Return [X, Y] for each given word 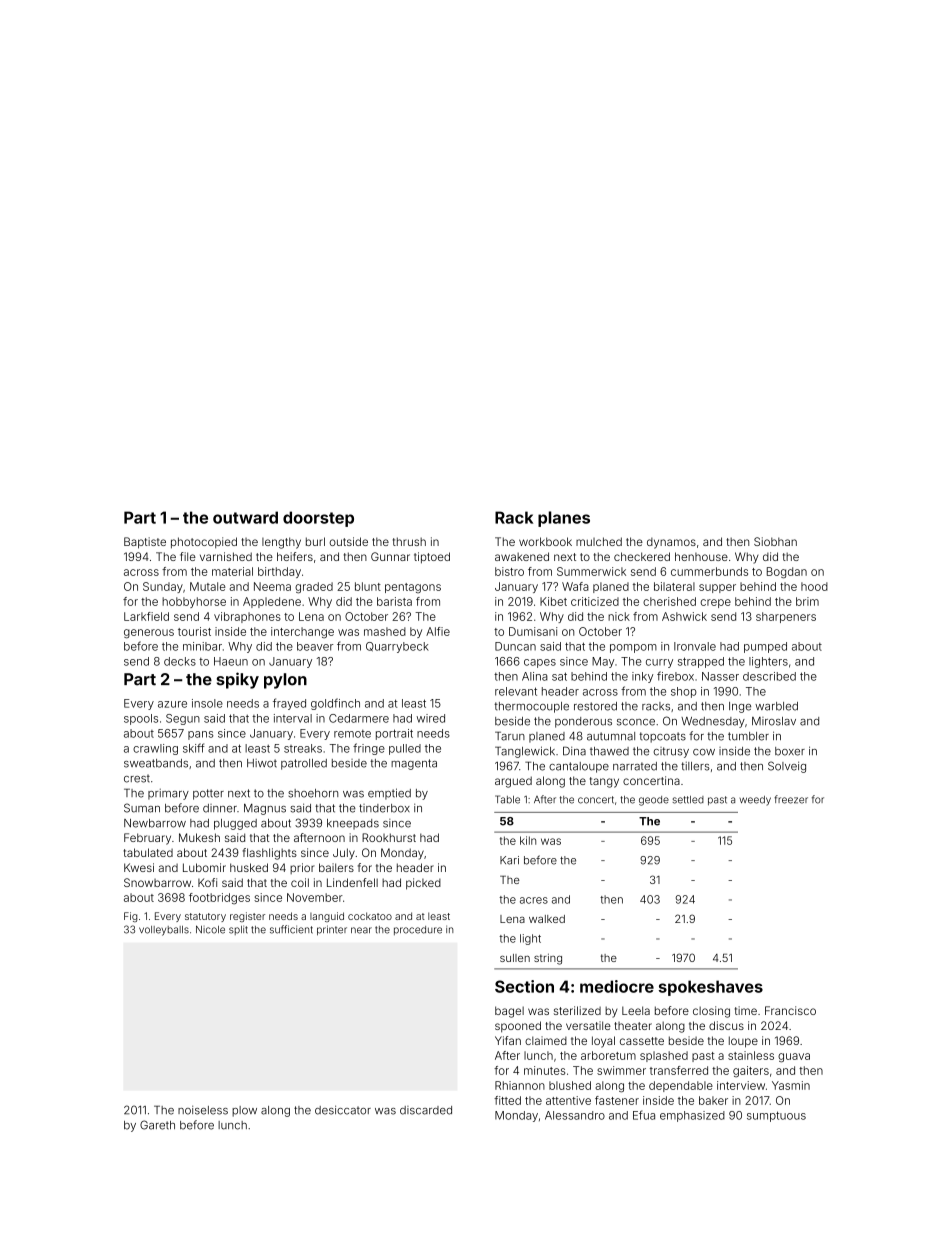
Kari [509, 860]
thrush [409, 541]
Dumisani [533, 631]
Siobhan [775, 541]
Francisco [790, 1010]
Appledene [272, 602]
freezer [791, 799]
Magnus [265, 809]
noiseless [203, 1110]
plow [244, 1111]
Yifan [508, 1040]
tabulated [148, 852]
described [769, 676]
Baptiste [145, 543]
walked [547, 919]
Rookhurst [389, 837]
